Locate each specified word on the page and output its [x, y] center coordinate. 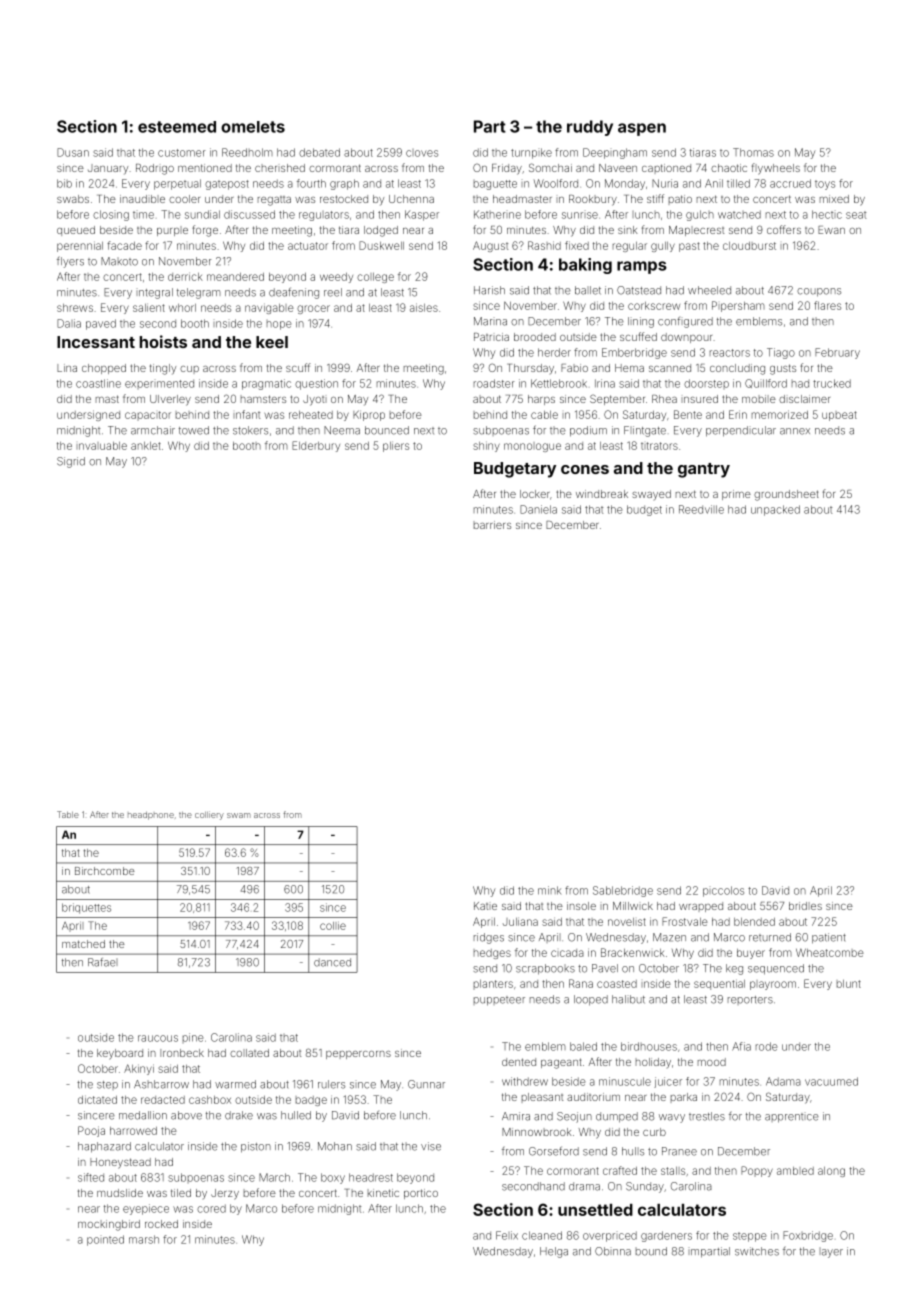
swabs [73, 199]
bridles [805, 906]
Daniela [538, 509]
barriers [492, 525]
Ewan [831, 230]
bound [651, 1251]
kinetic [383, 1193]
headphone [151, 816]
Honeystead [120, 1163]
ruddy [590, 128]
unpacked [775, 510]
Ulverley [170, 400]
